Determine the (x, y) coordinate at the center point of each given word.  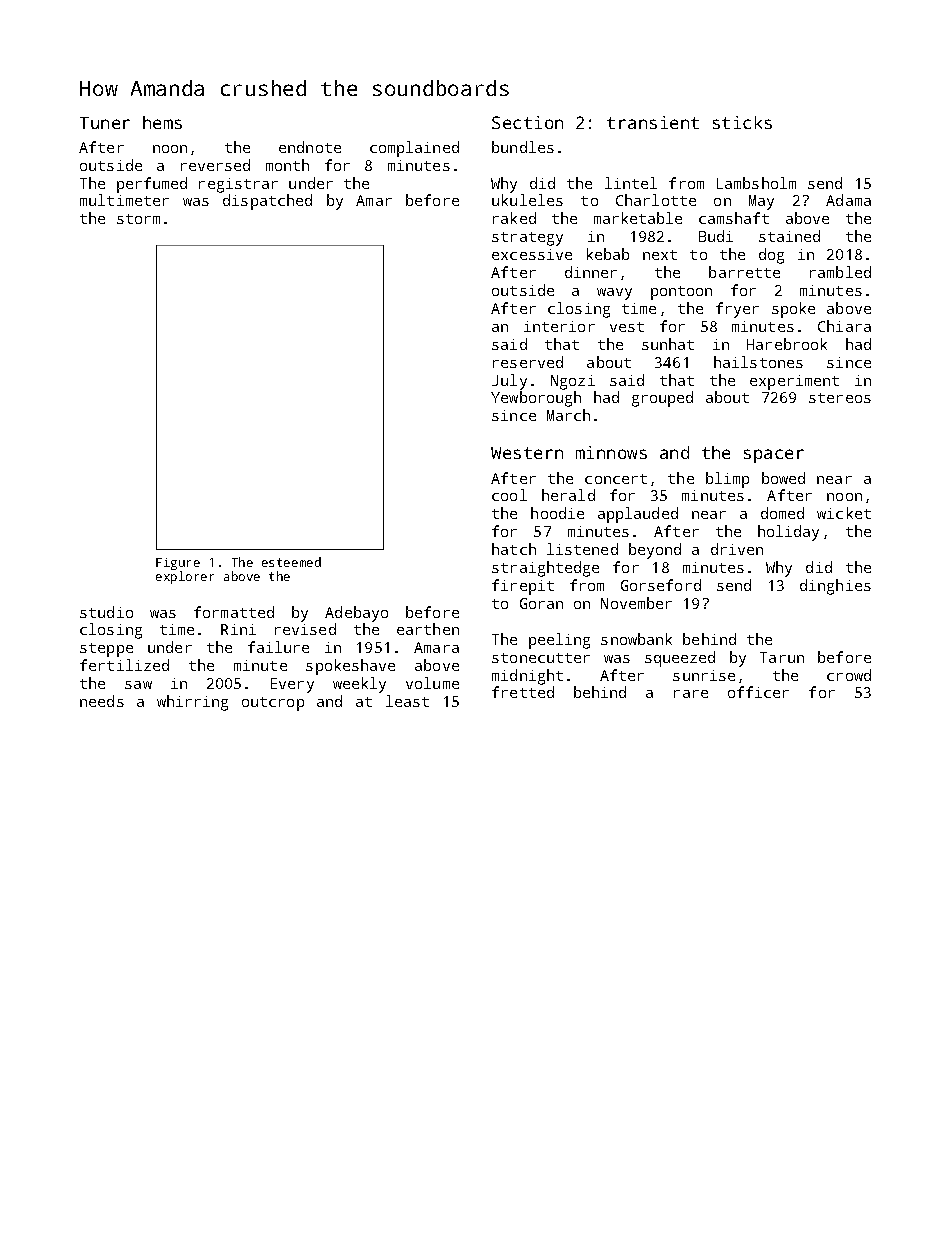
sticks (742, 122)
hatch (514, 549)
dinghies (835, 587)
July (509, 382)
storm (138, 219)
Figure (178, 564)
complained (414, 149)
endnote (310, 147)
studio (106, 612)
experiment (794, 382)
